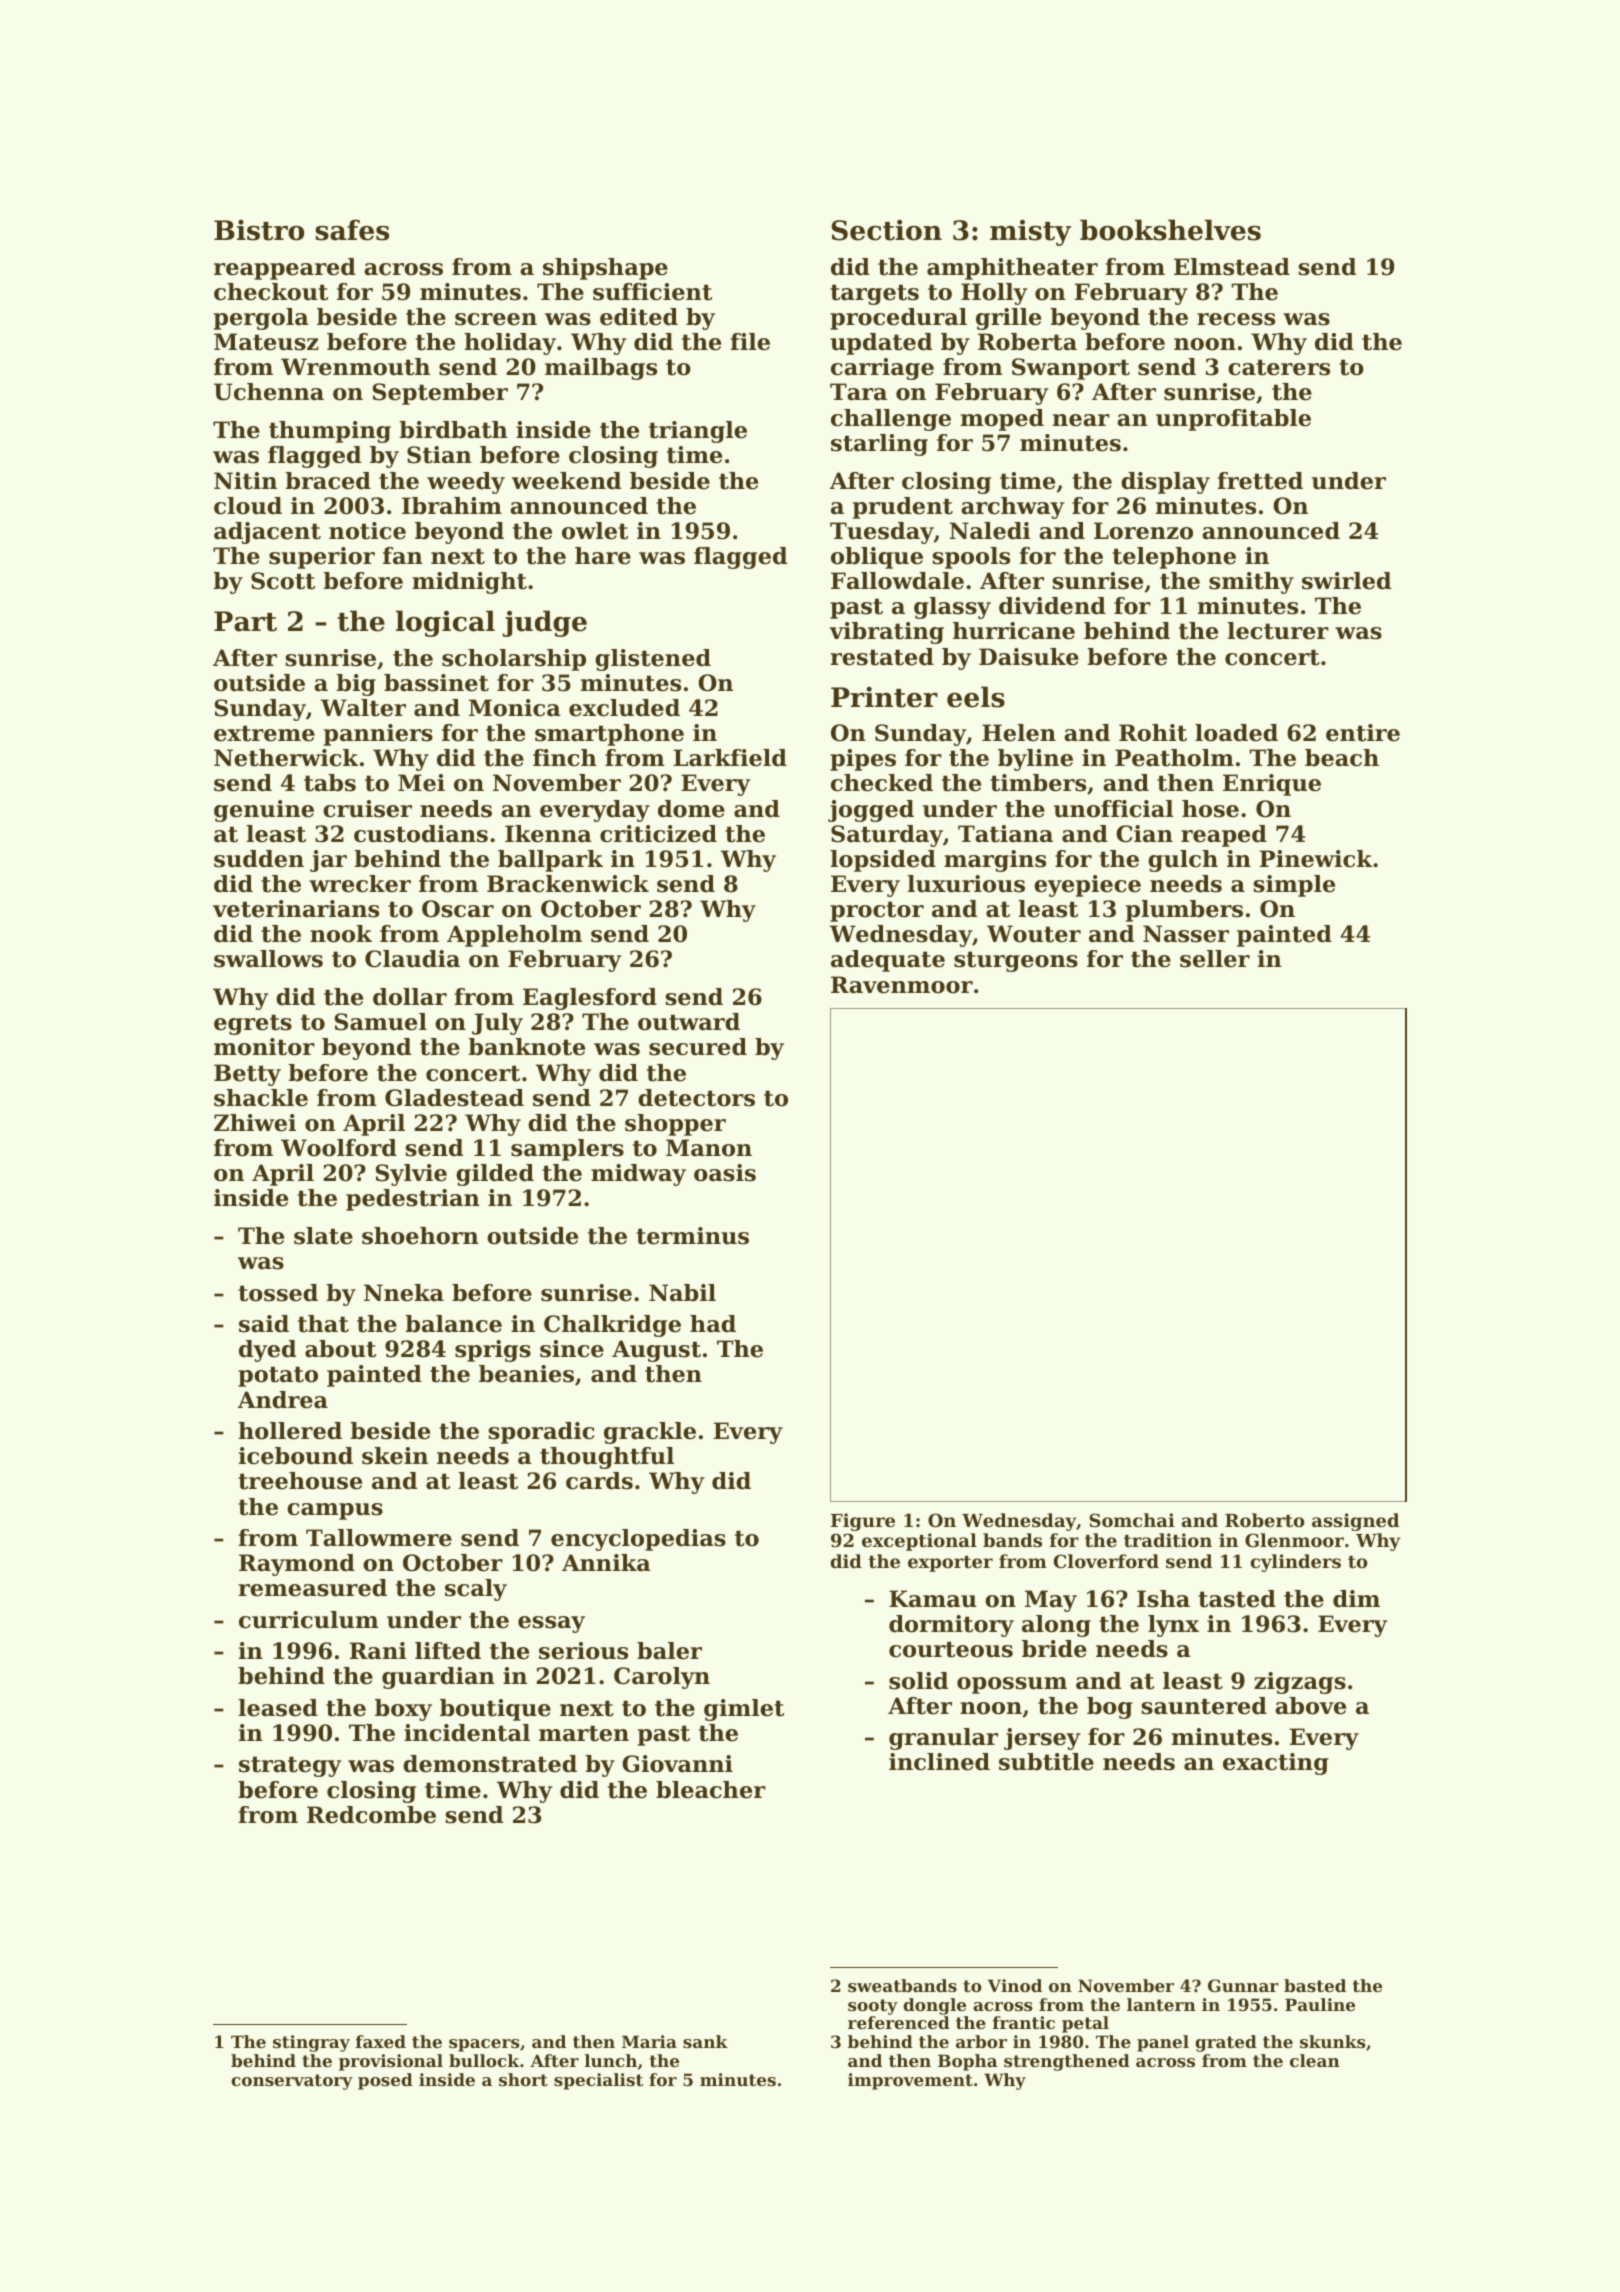  Describe the element at coordinates (976, 697) in the screenshot. I see `eels` at that location.
